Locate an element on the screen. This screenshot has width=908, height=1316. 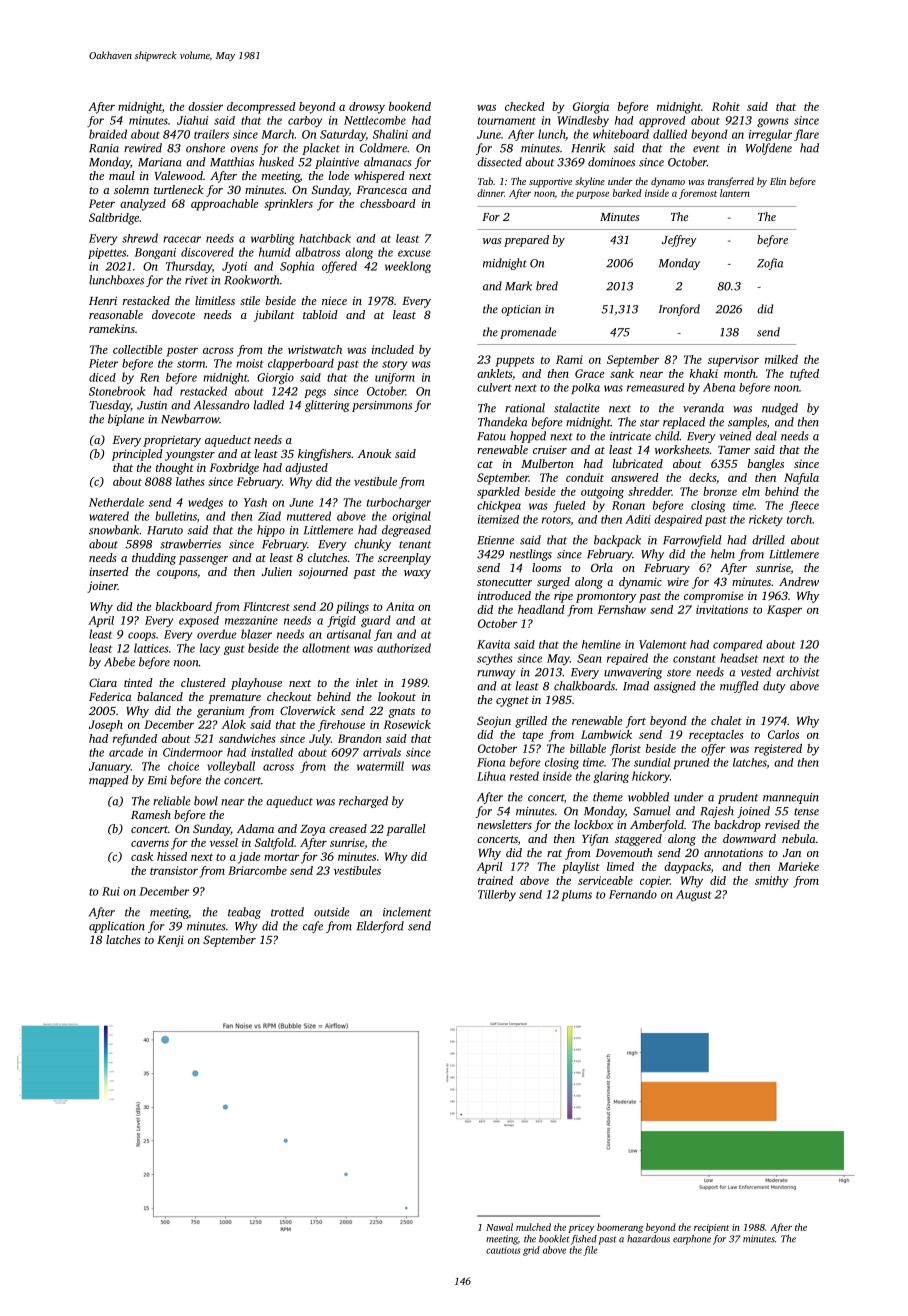
Elderford is located at coordinates (380, 927).
